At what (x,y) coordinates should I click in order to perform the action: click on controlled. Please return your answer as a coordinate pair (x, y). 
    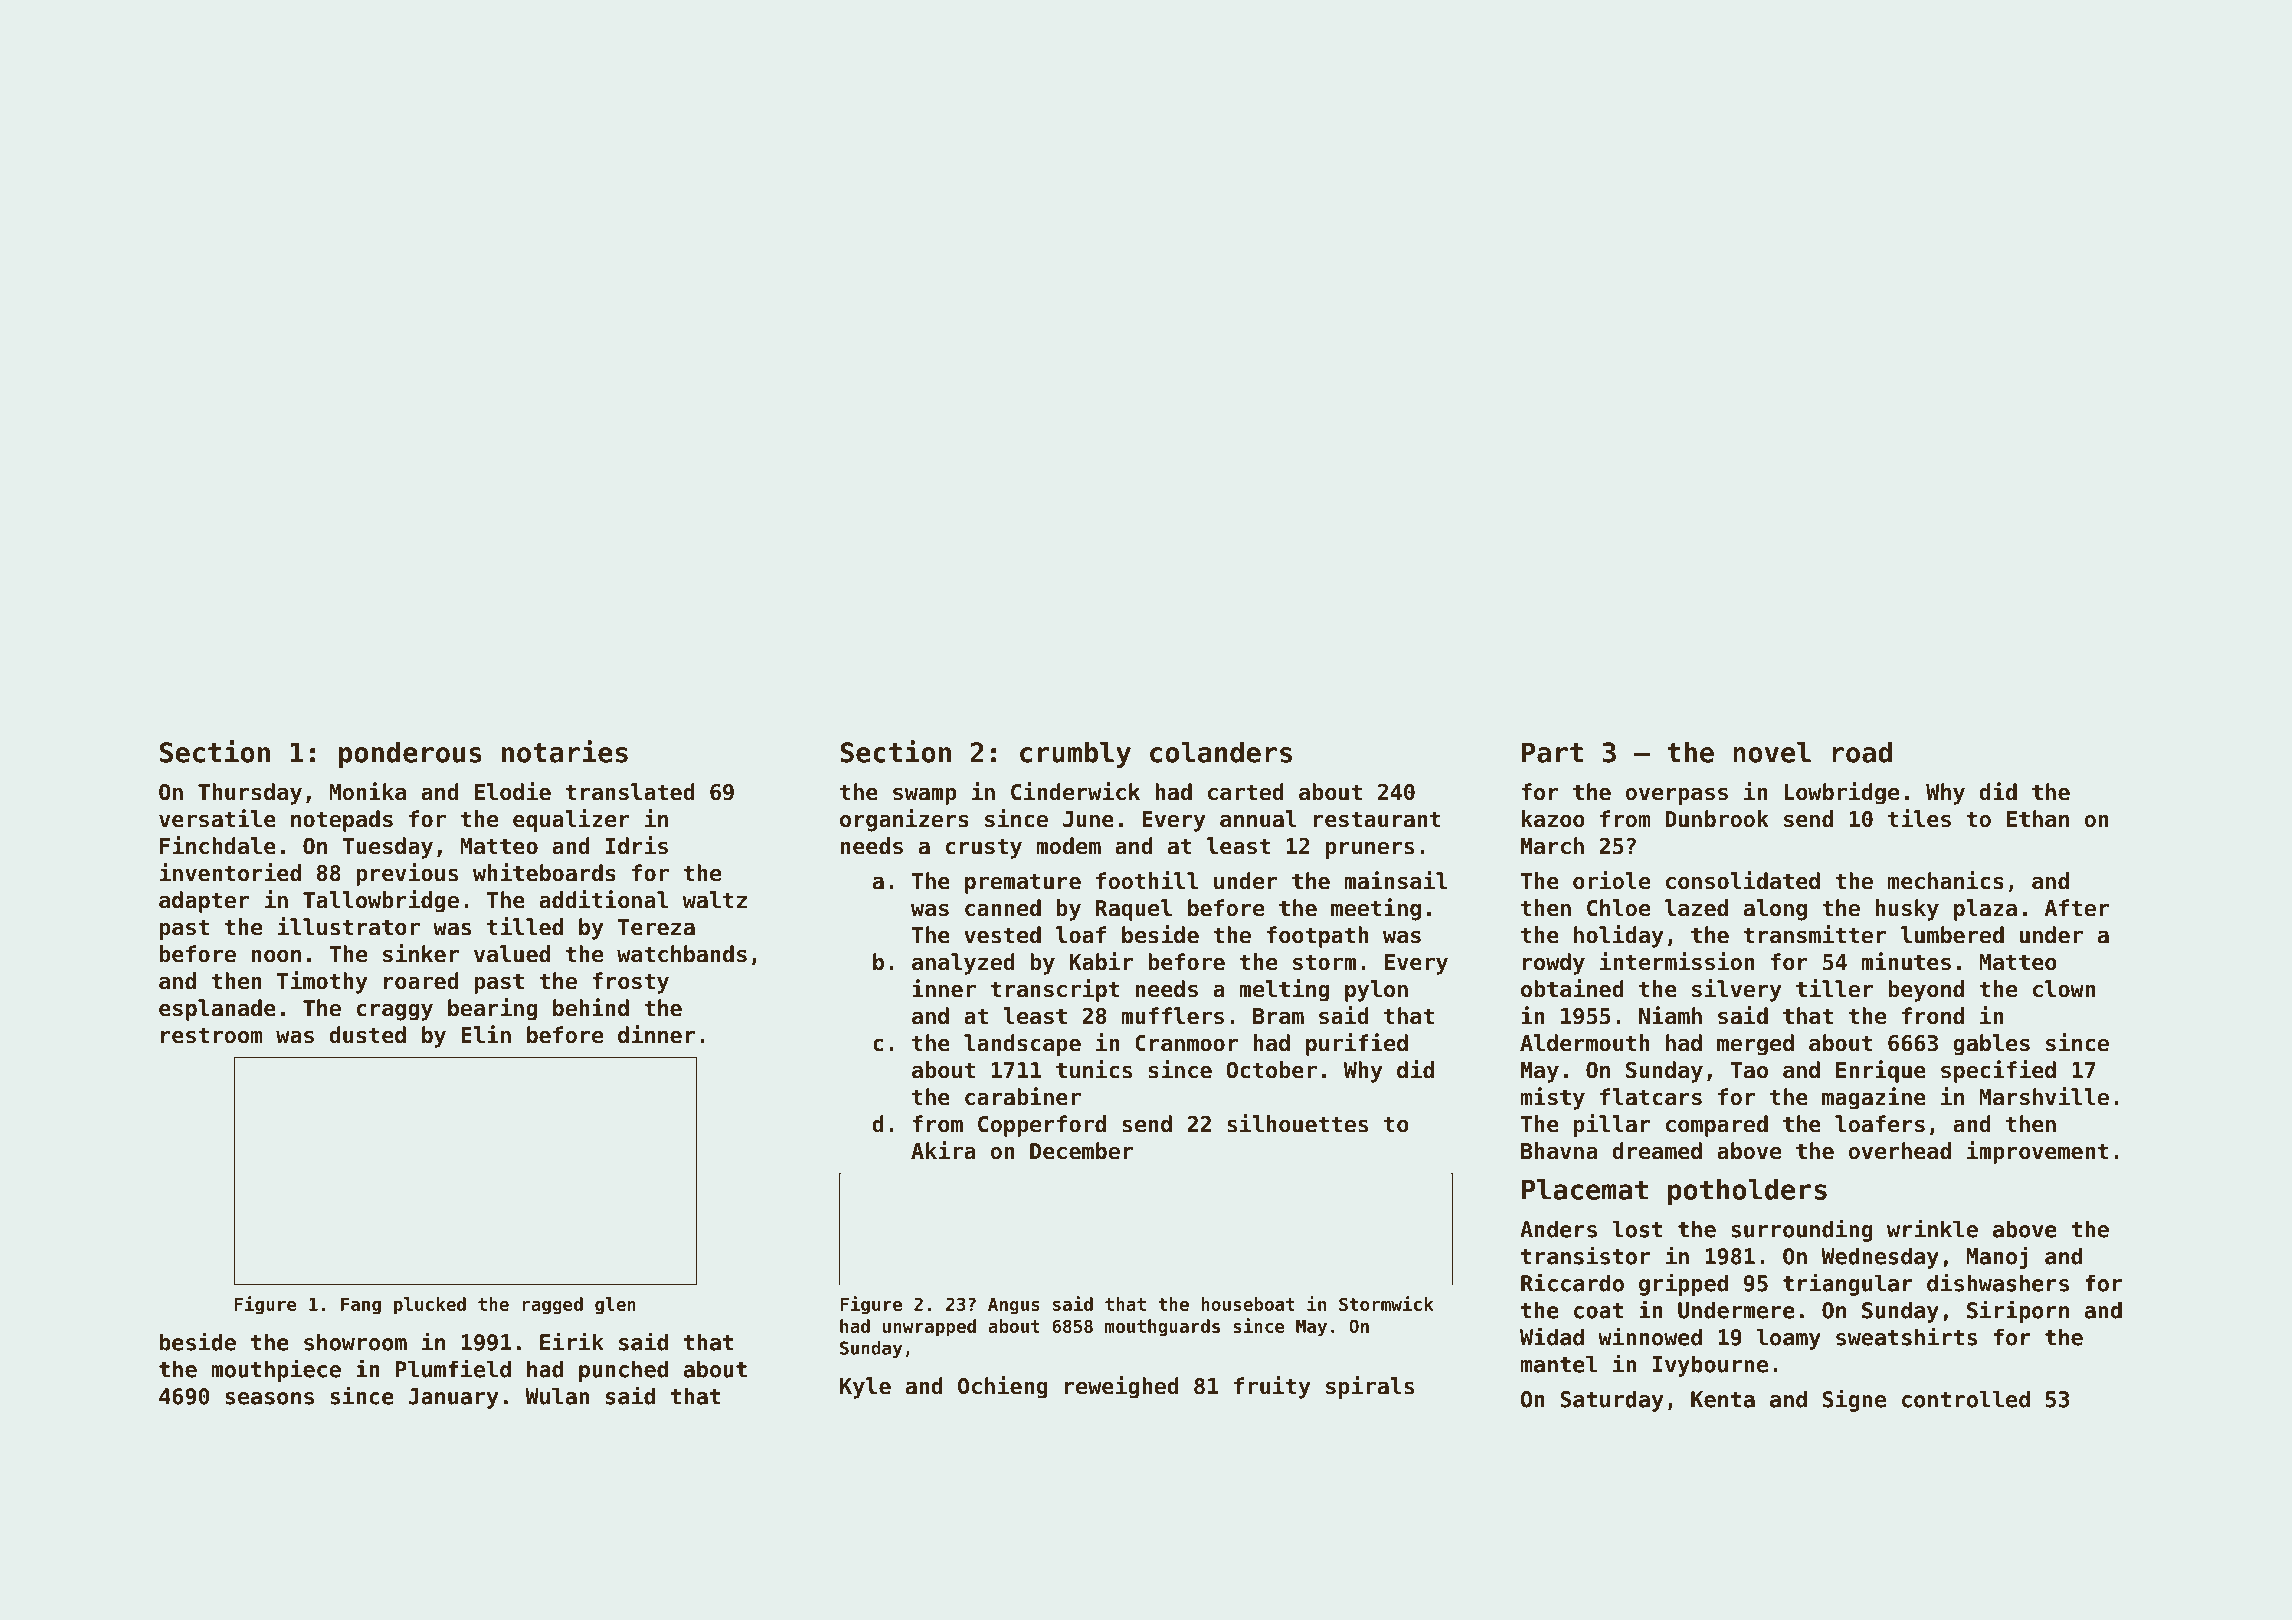
    Looking at the image, I should click on (1966, 1399).
